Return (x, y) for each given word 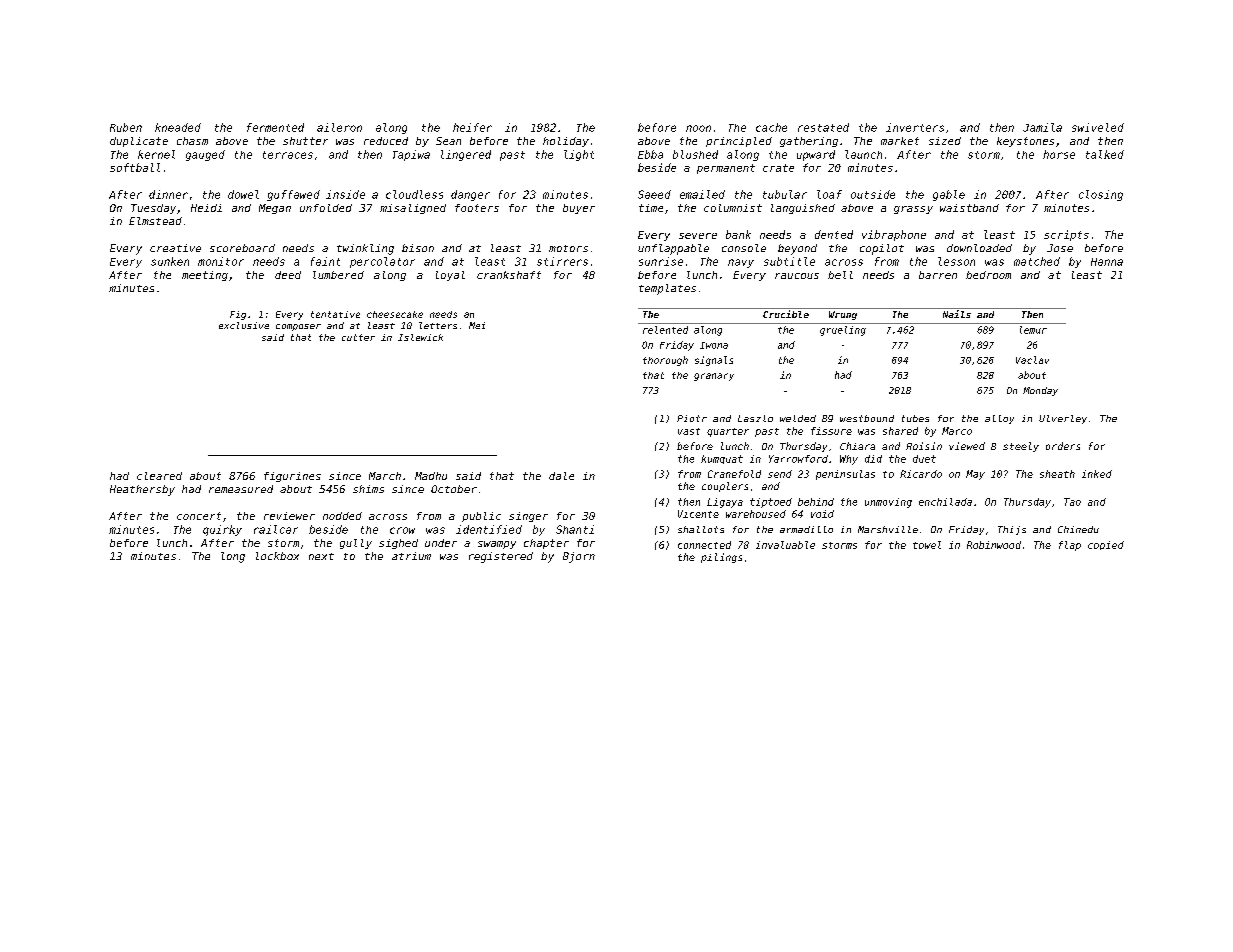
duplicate (139, 142)
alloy (999, 419)
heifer (472, 127)
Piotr (692, 418)
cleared (159, 476)
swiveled (1098, 127)
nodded (342, 516)
